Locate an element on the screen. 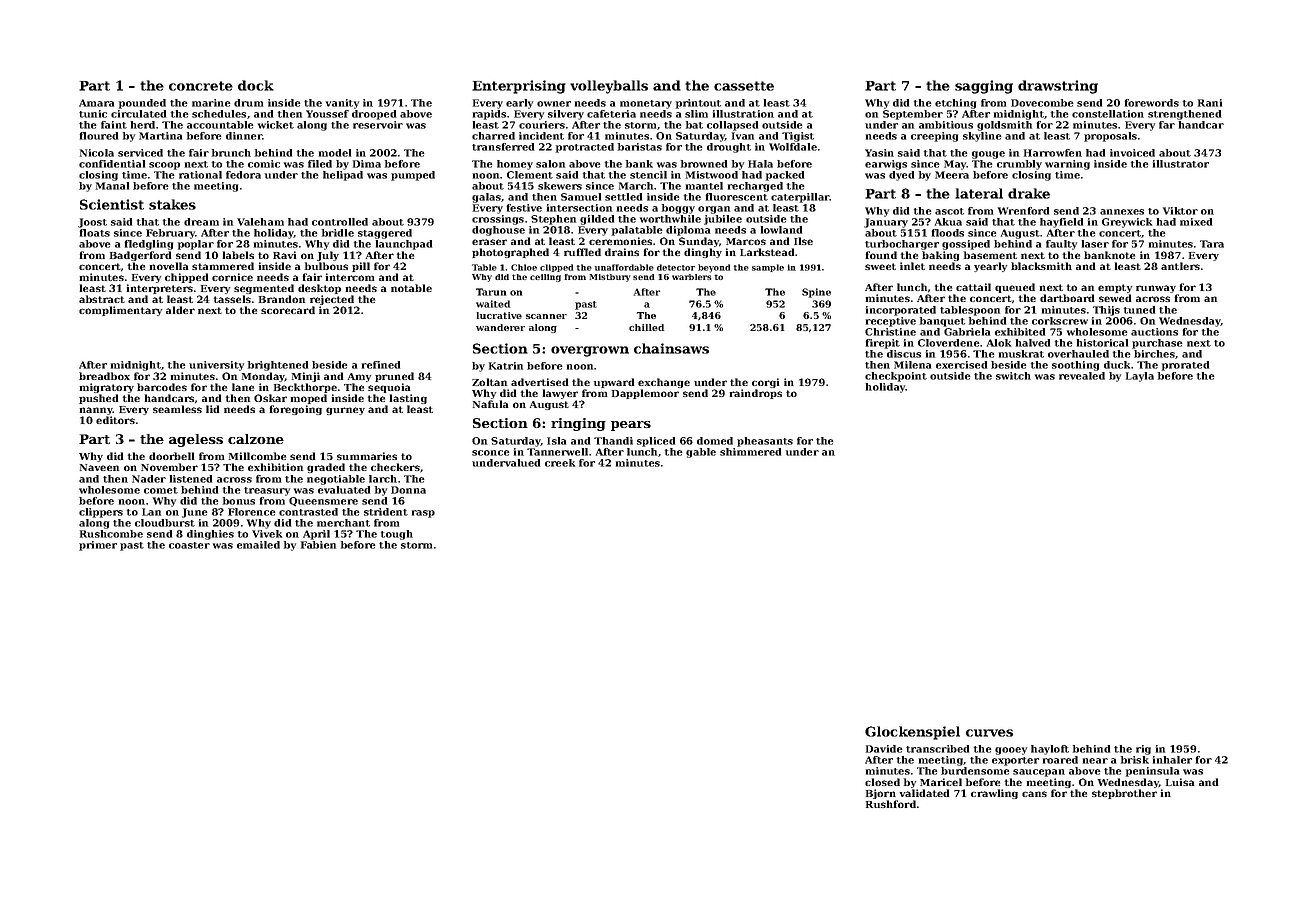 Image resolution: width=1308 pixels, height=924 pixels. banquet is located at coordinates (942, 322).
